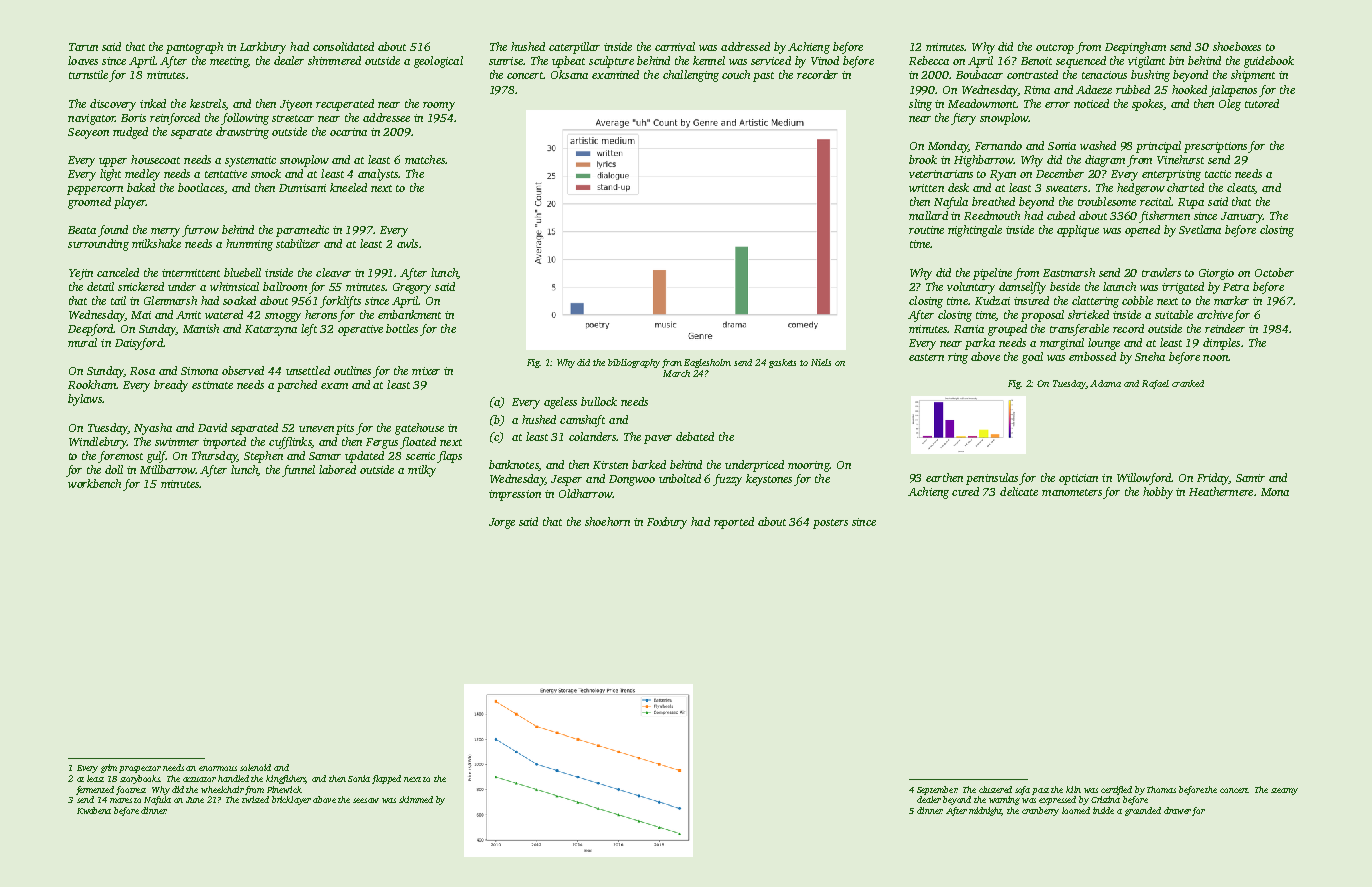  I want to click on Thomas, so click(1161, 789).
